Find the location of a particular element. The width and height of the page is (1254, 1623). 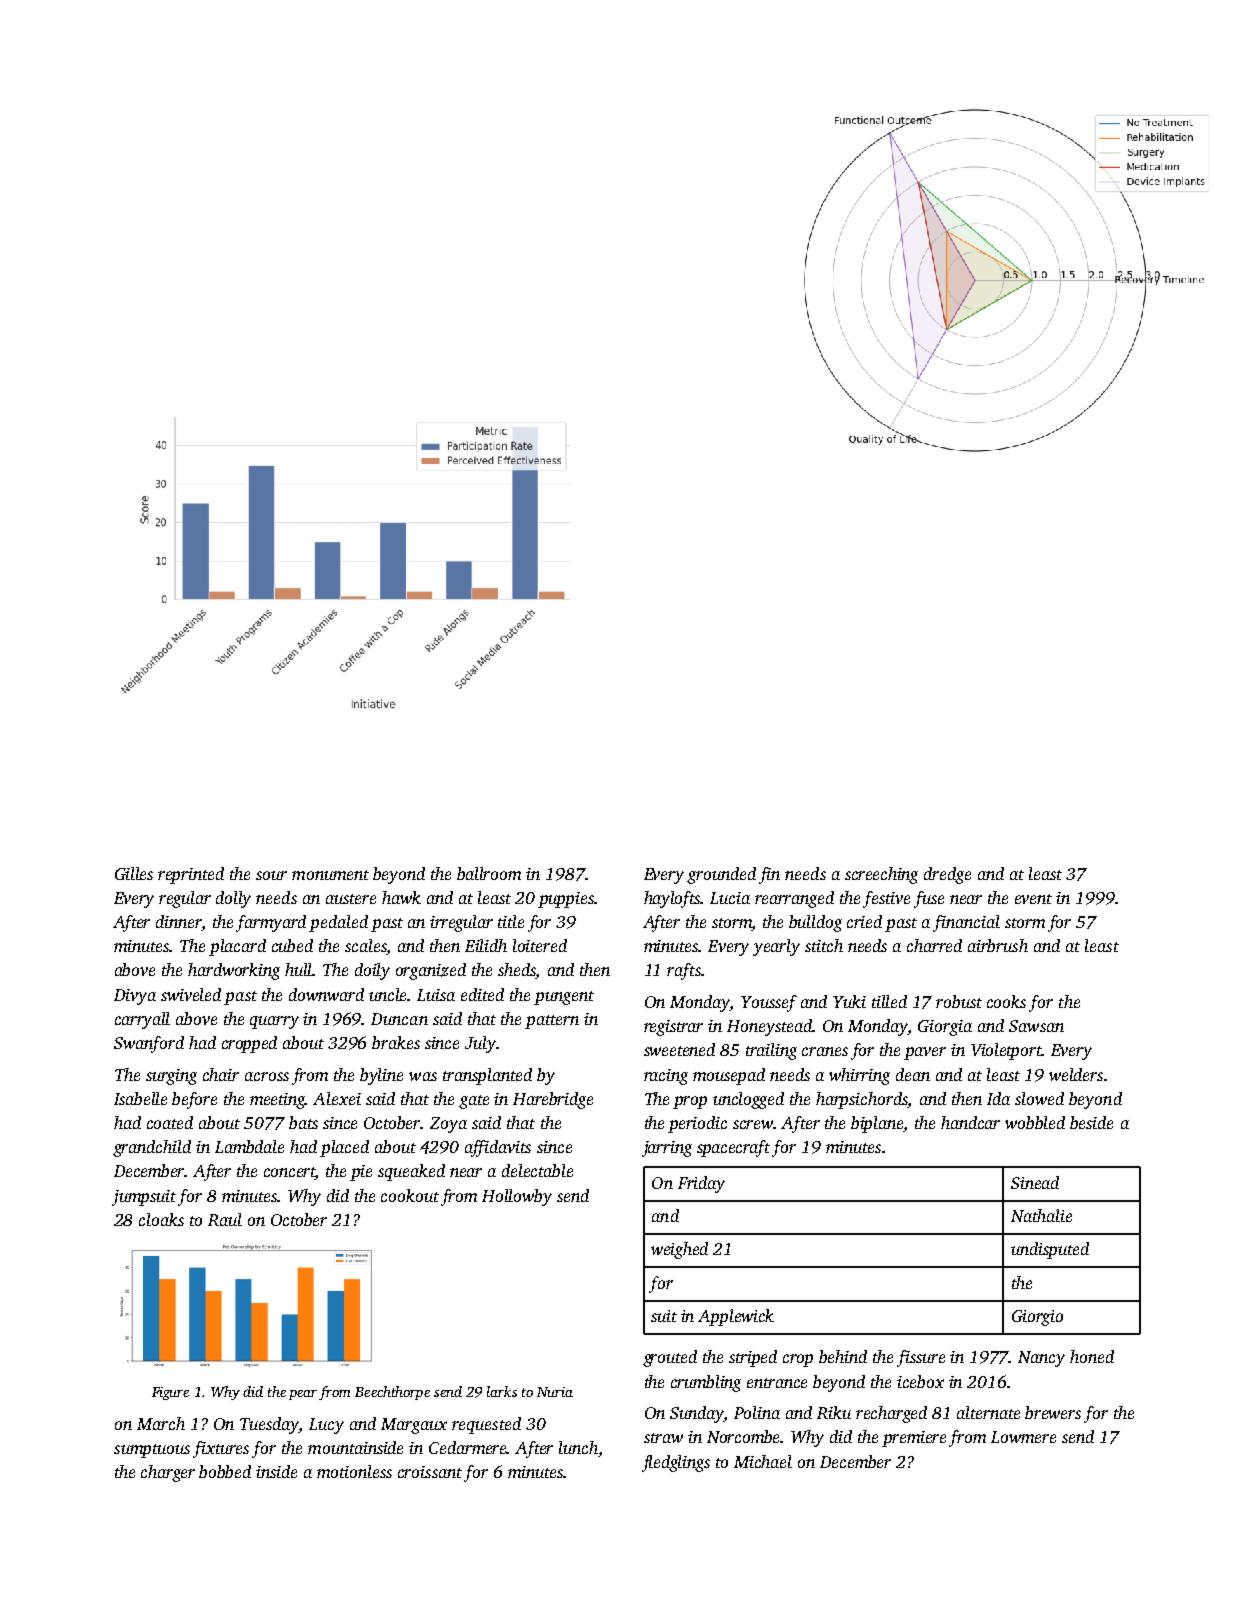

loitered is located at coordinates (540, 945).
